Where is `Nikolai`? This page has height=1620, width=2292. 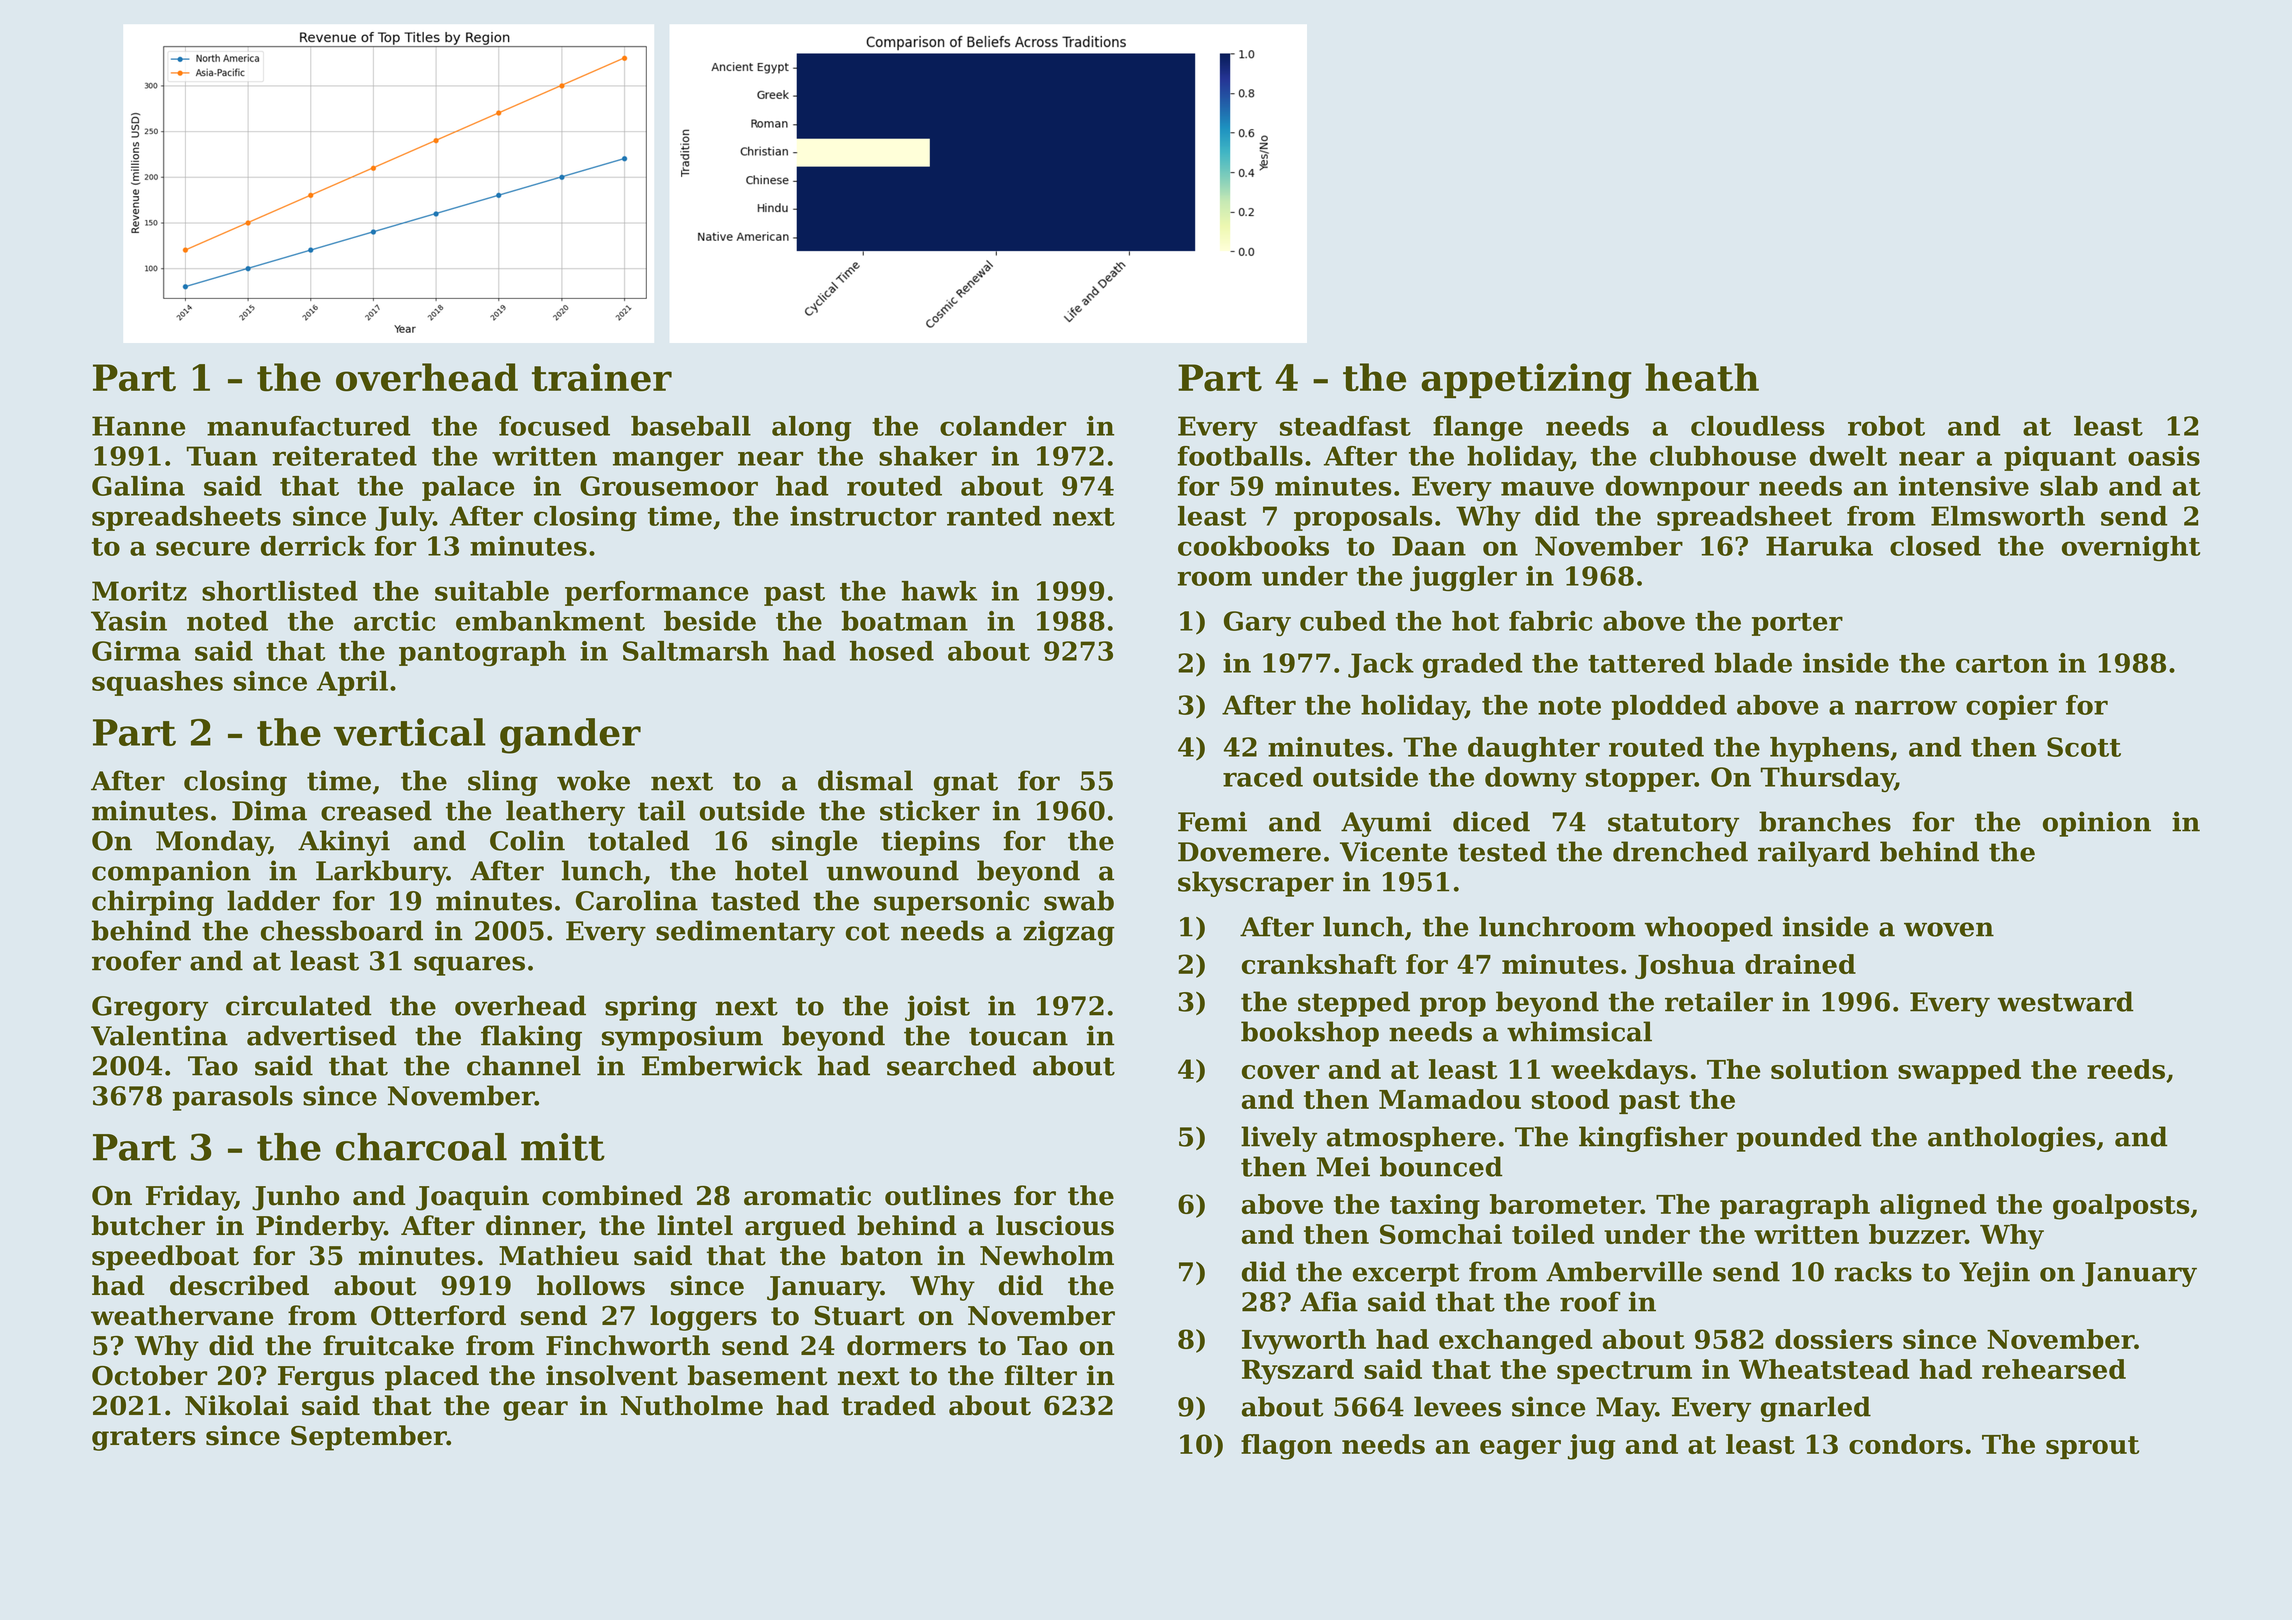 Nikolai is located at coordinates (237, 1405).
